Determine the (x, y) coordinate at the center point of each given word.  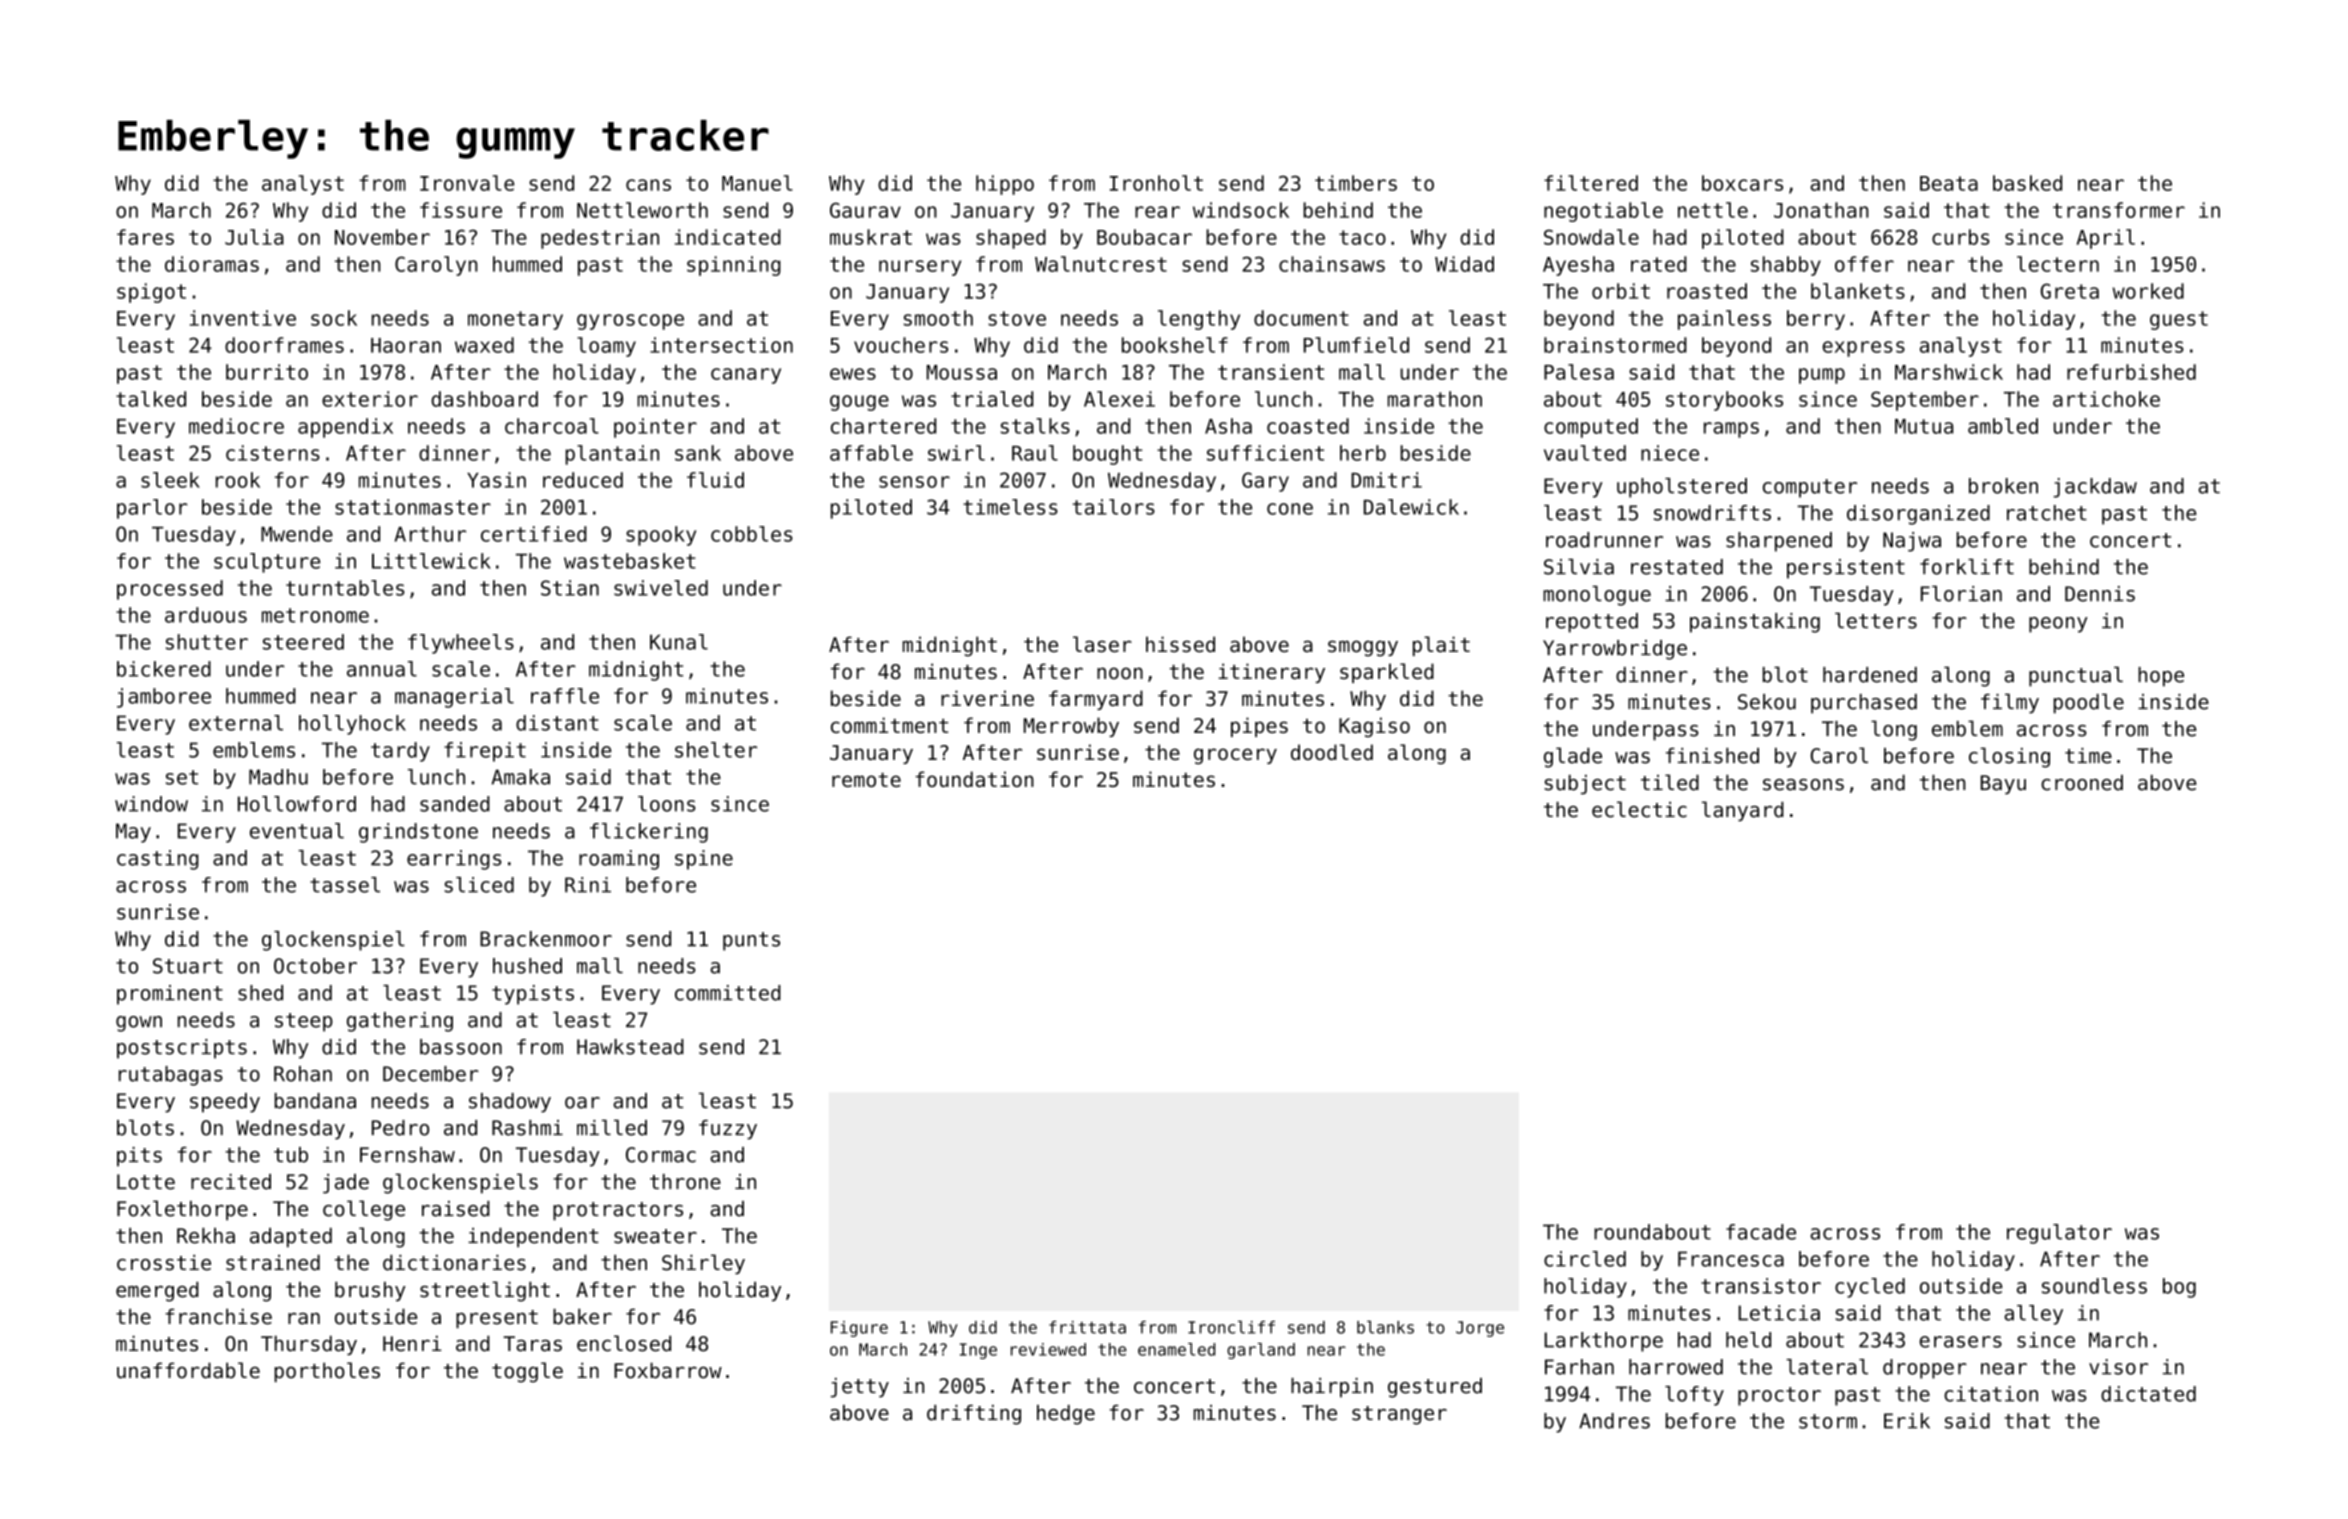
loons (667, 804)
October (315, 966)
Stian (570, 588)
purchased (1864, 704)
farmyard (1096, 700)
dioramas (212, 264)
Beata (1949, 183)
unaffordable (188, 1370)
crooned (2082, 783)
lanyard (1743, 811)
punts (751, 941)
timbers (1356, 183)
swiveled (661, 588)
